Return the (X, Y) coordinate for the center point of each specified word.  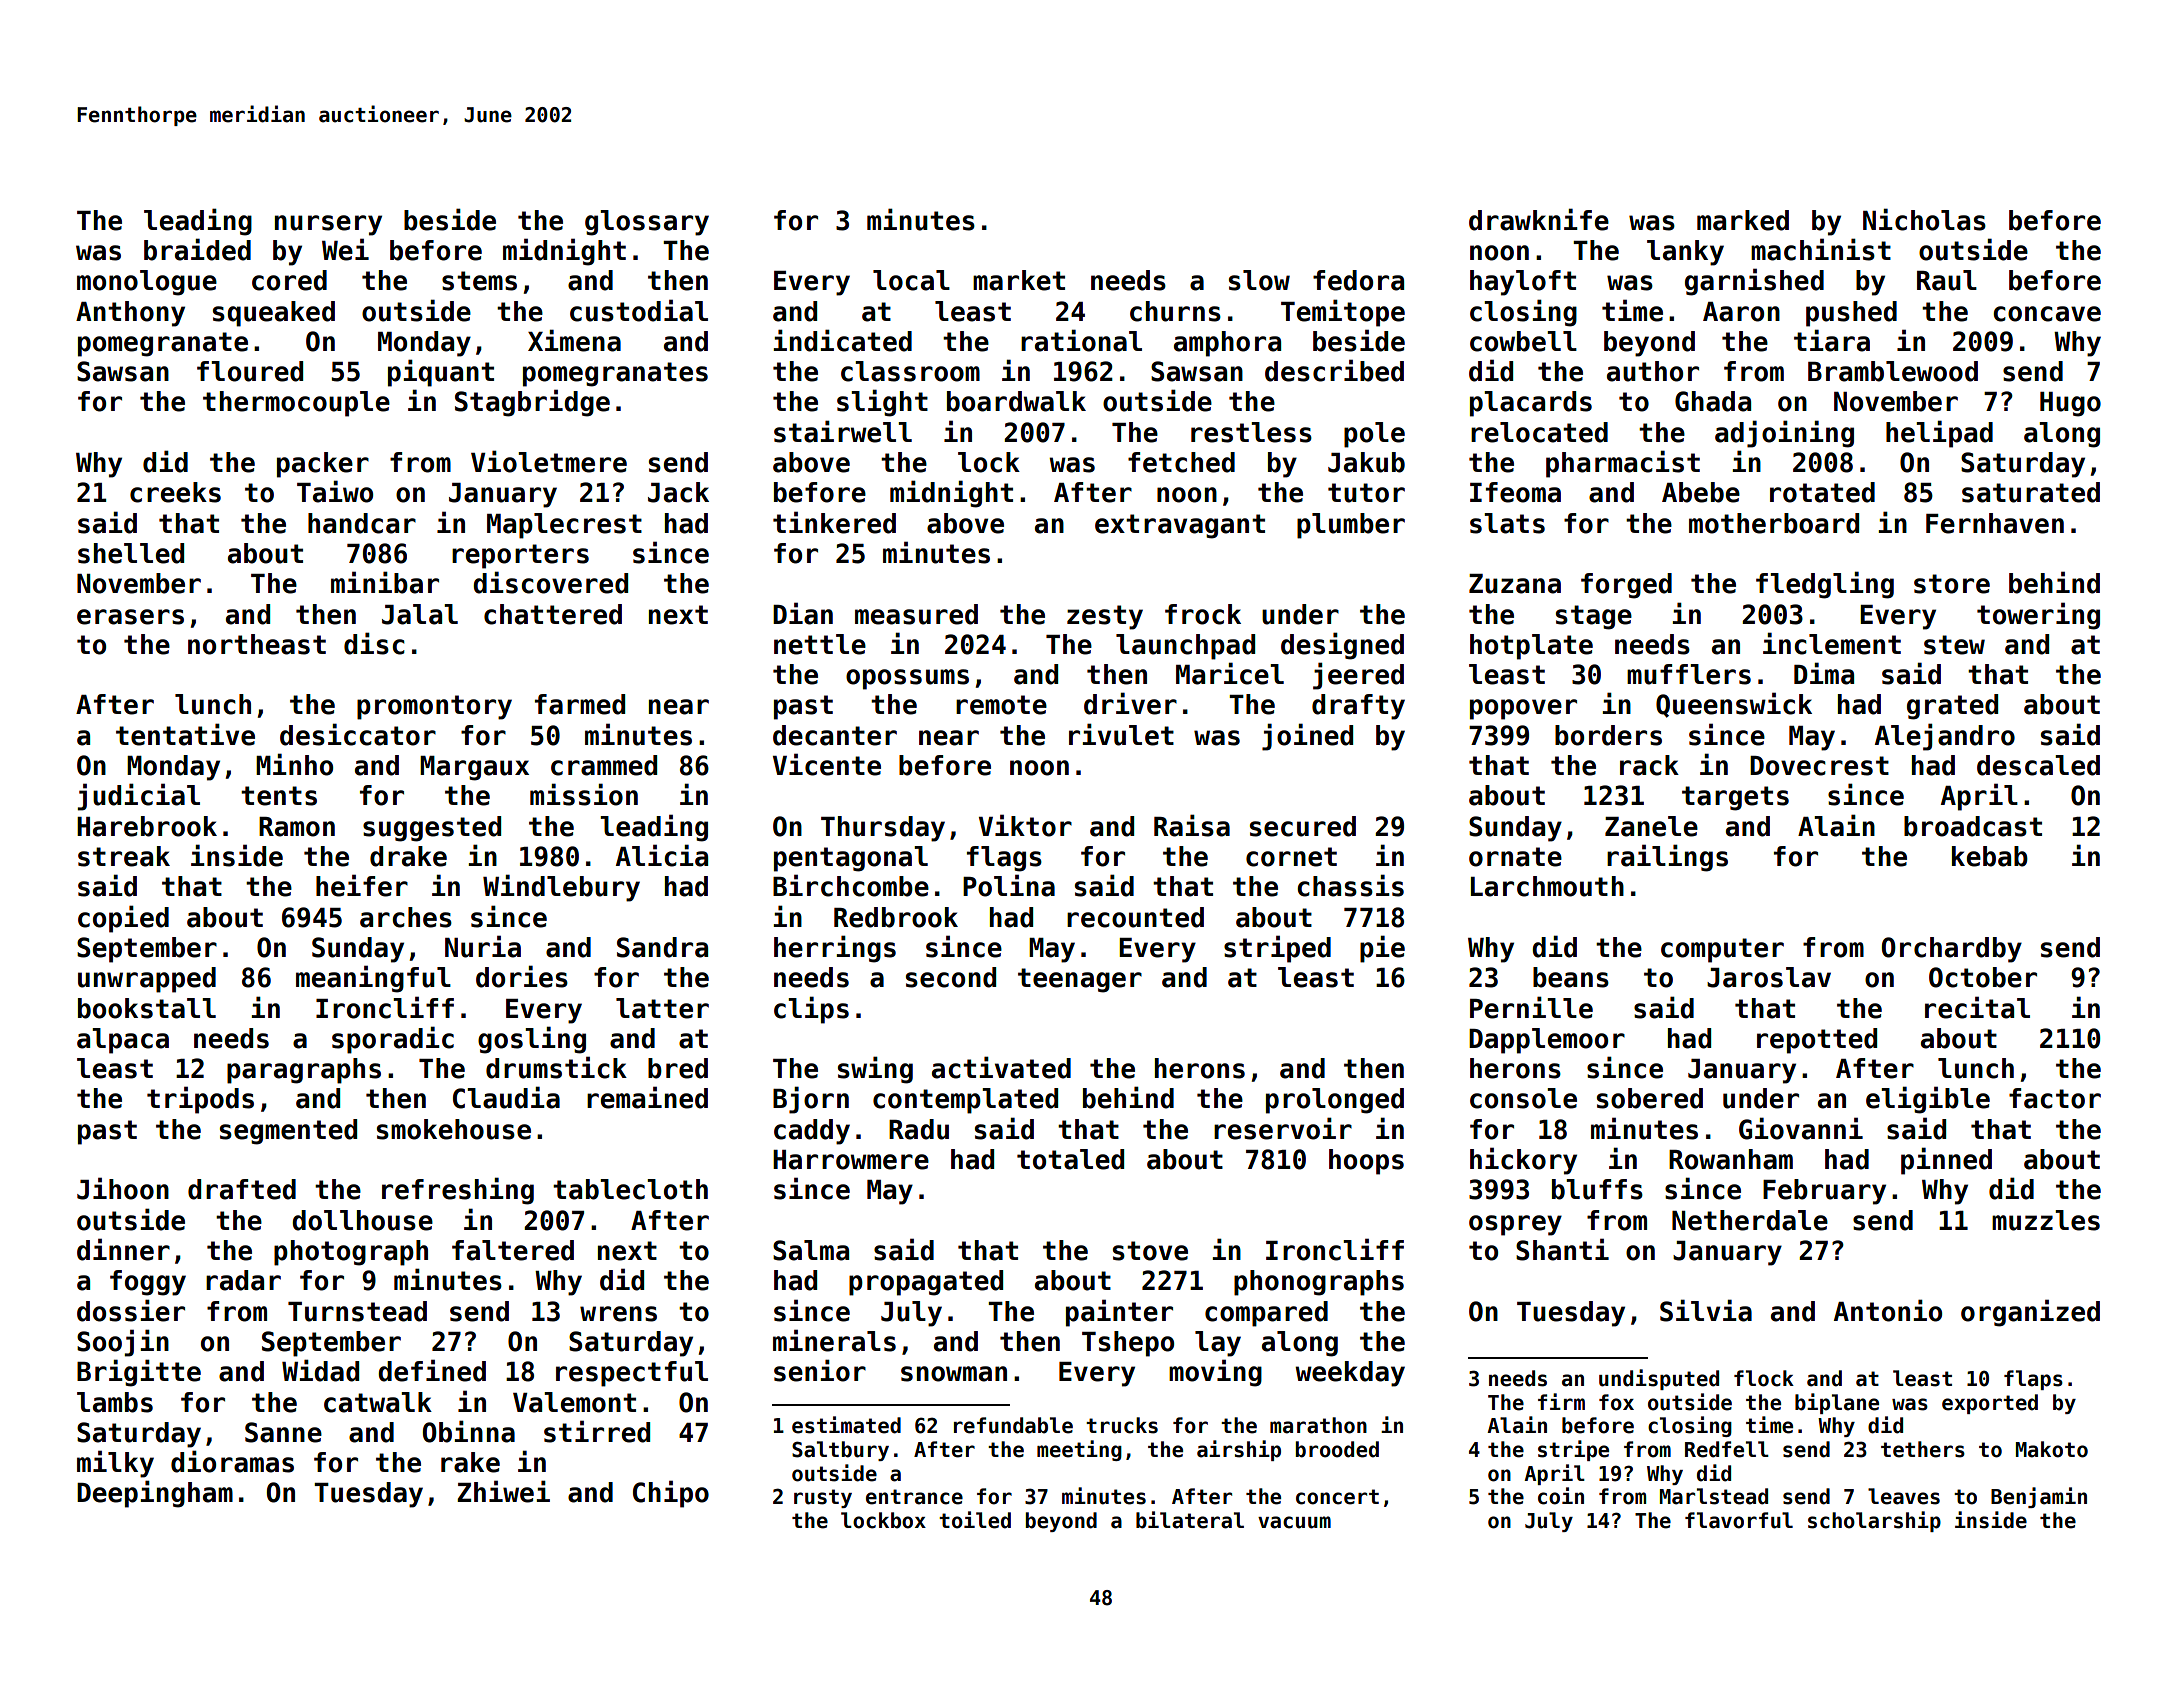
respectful (632, 1374)
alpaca (123, 1041)
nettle (820, 644)
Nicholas (1924, 219)
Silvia (1706, 1310)
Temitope (1343, 313)
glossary (647, 223)
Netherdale (1750, 1220)
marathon (1318, 1425)
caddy (812, 1132)
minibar (385, 582)
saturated (2031, 492)
